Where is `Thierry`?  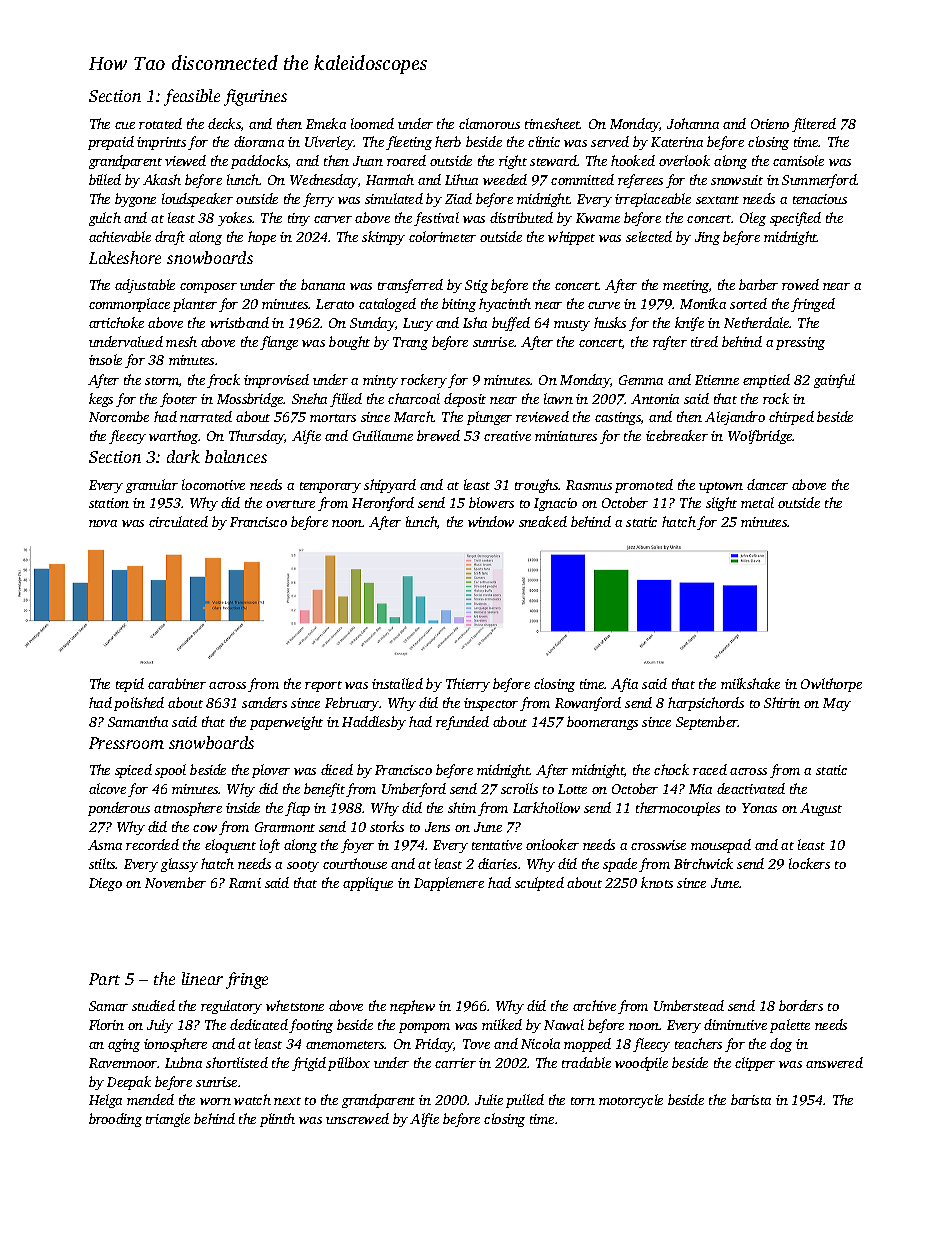
Thierry is located at coordinates (468, 685).
